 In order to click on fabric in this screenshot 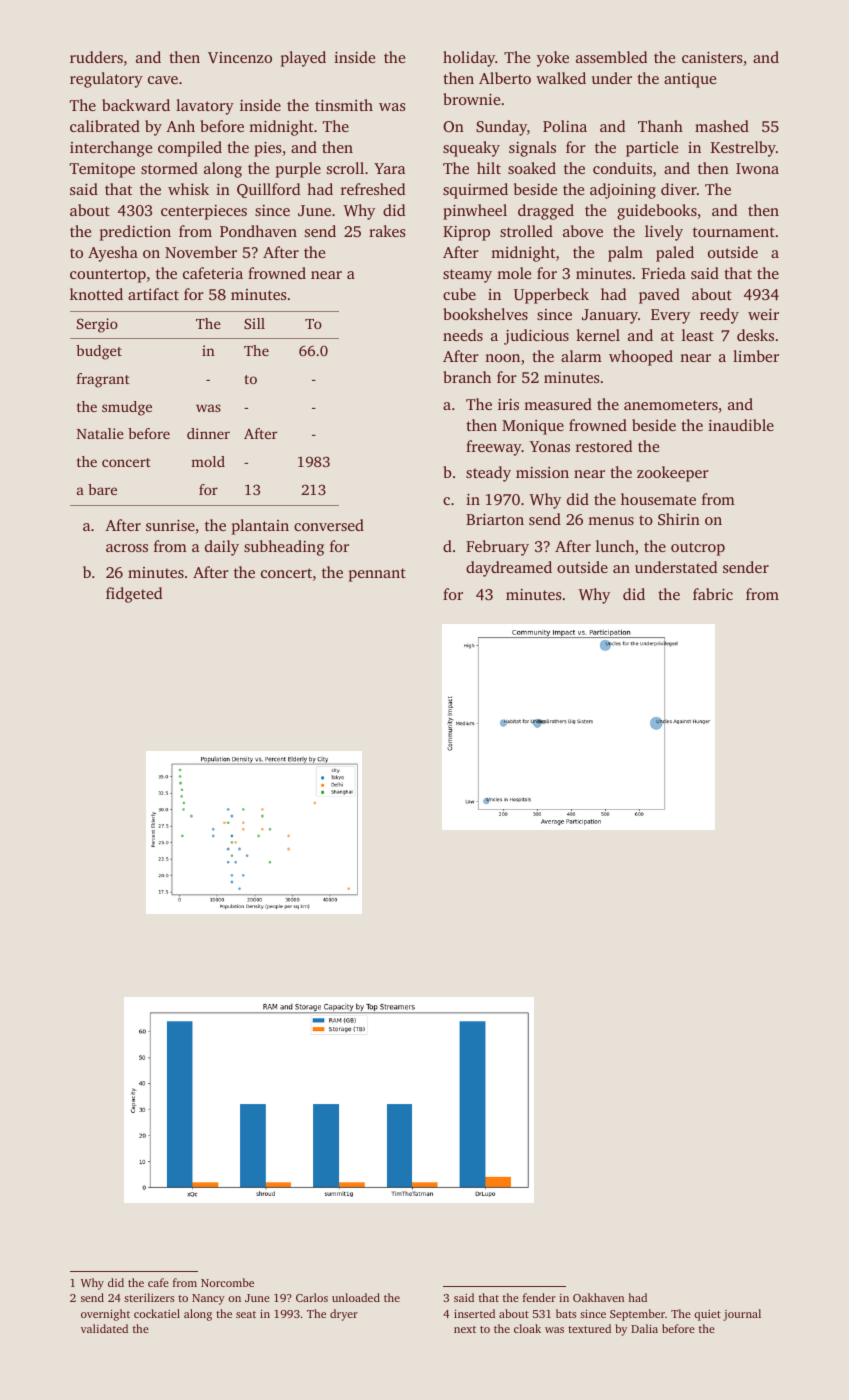, I will do `click(713, 594)`.
